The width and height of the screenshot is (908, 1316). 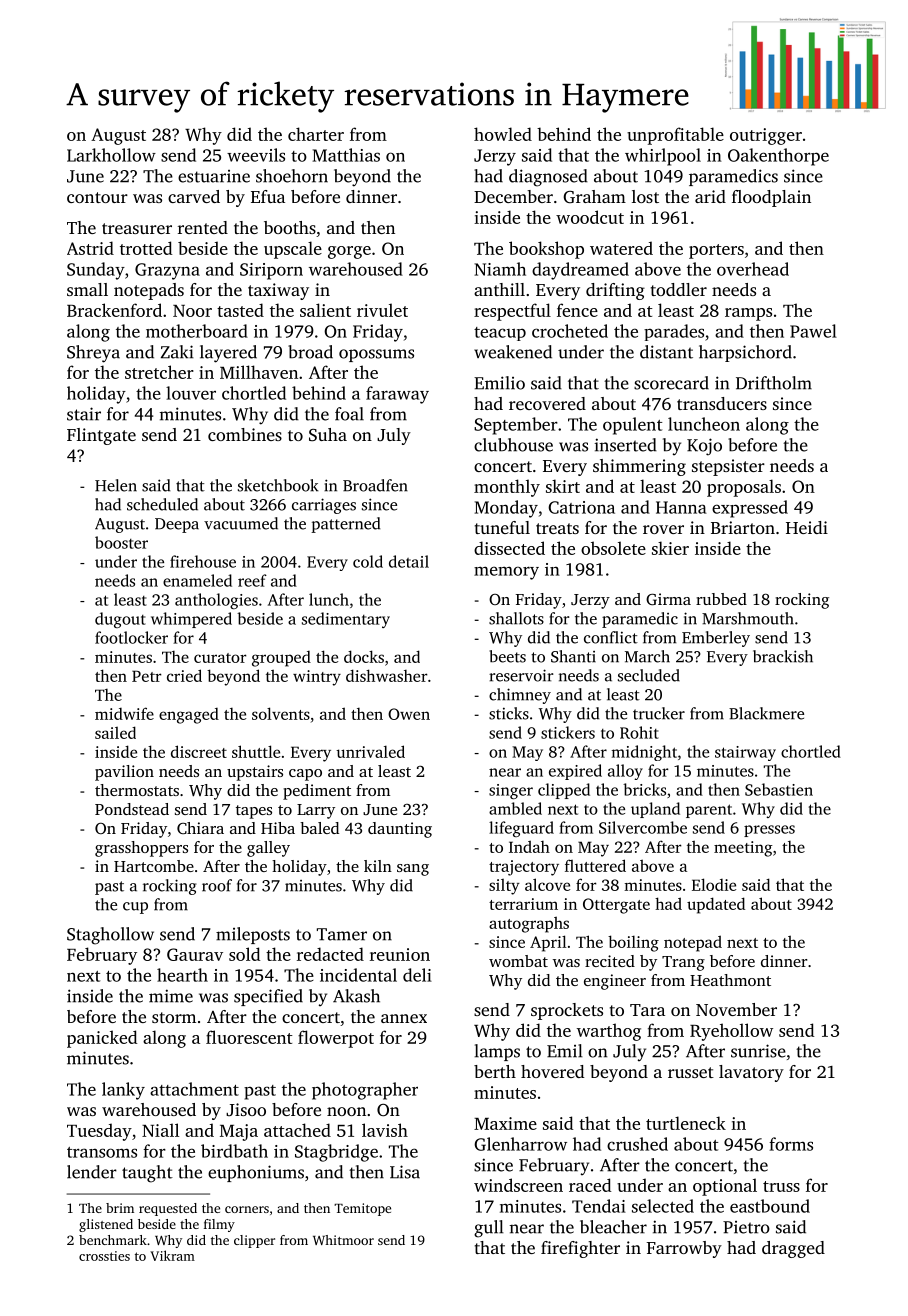 I want to click on harpsichord, so click(x=745, y=353).
